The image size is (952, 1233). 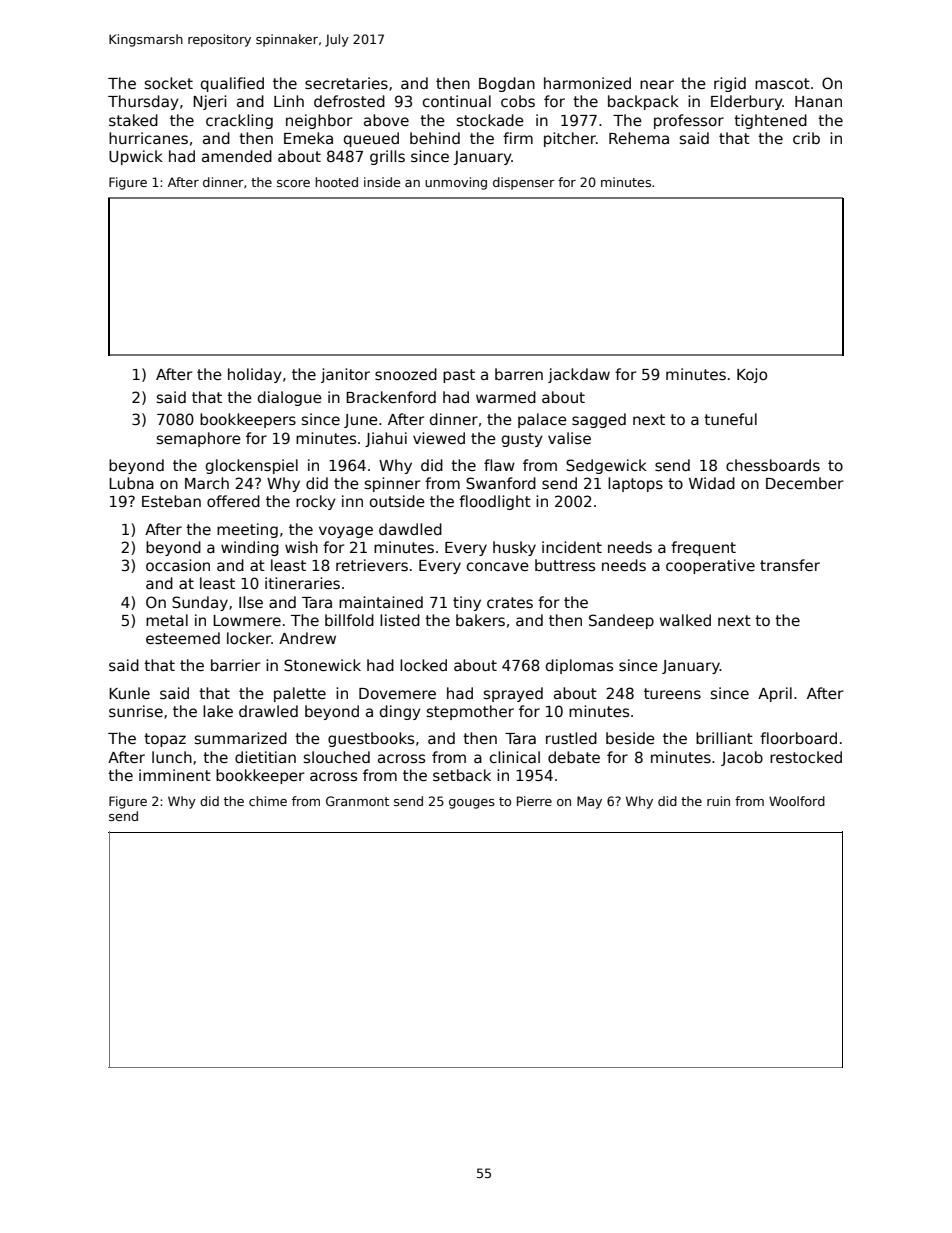 What do you see at coordinates (507, 84) in the screenshot?
I see `Bogdan` at bounding box center [507, 84].
